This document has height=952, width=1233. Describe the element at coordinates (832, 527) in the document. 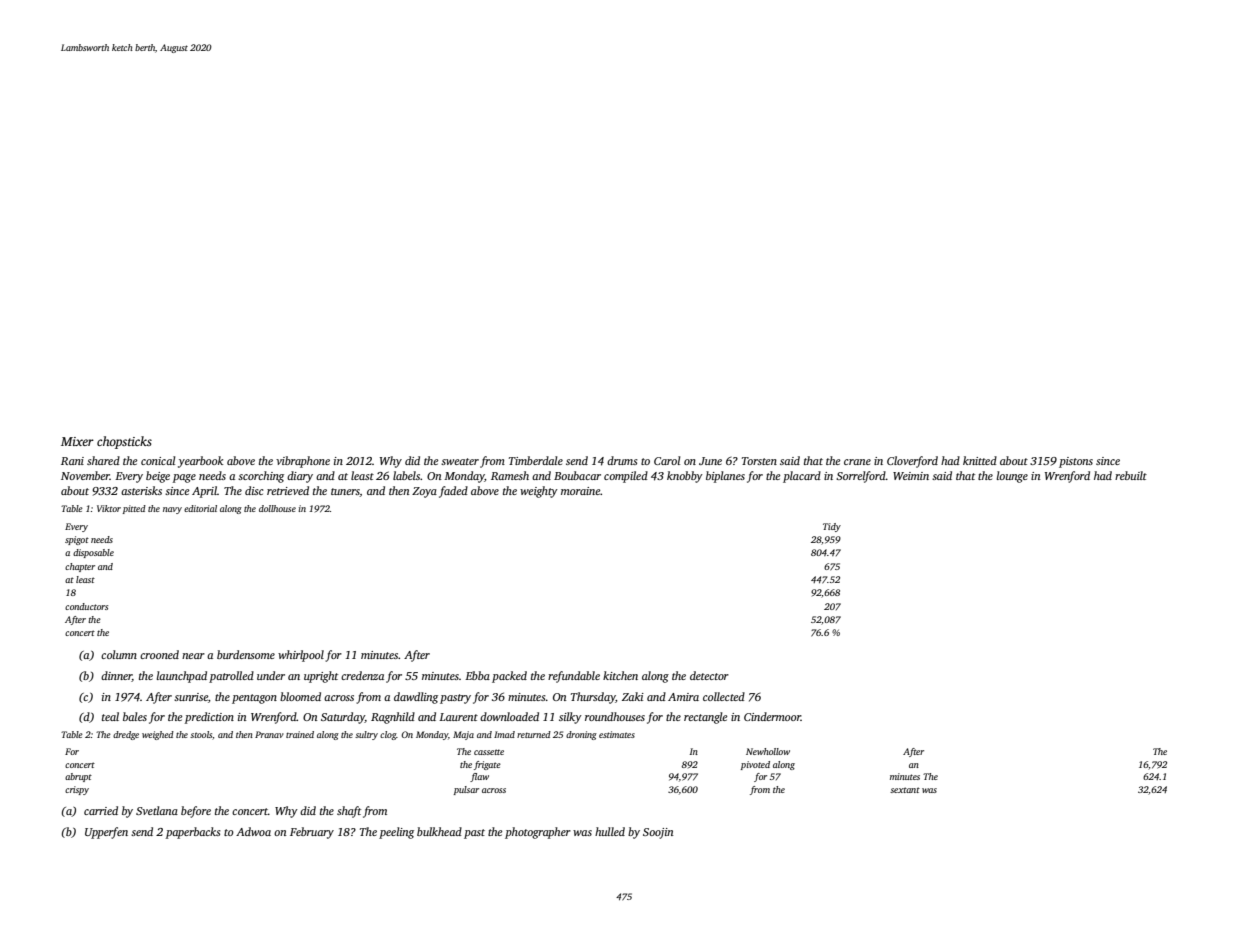

I see `Tidy` at that location.
